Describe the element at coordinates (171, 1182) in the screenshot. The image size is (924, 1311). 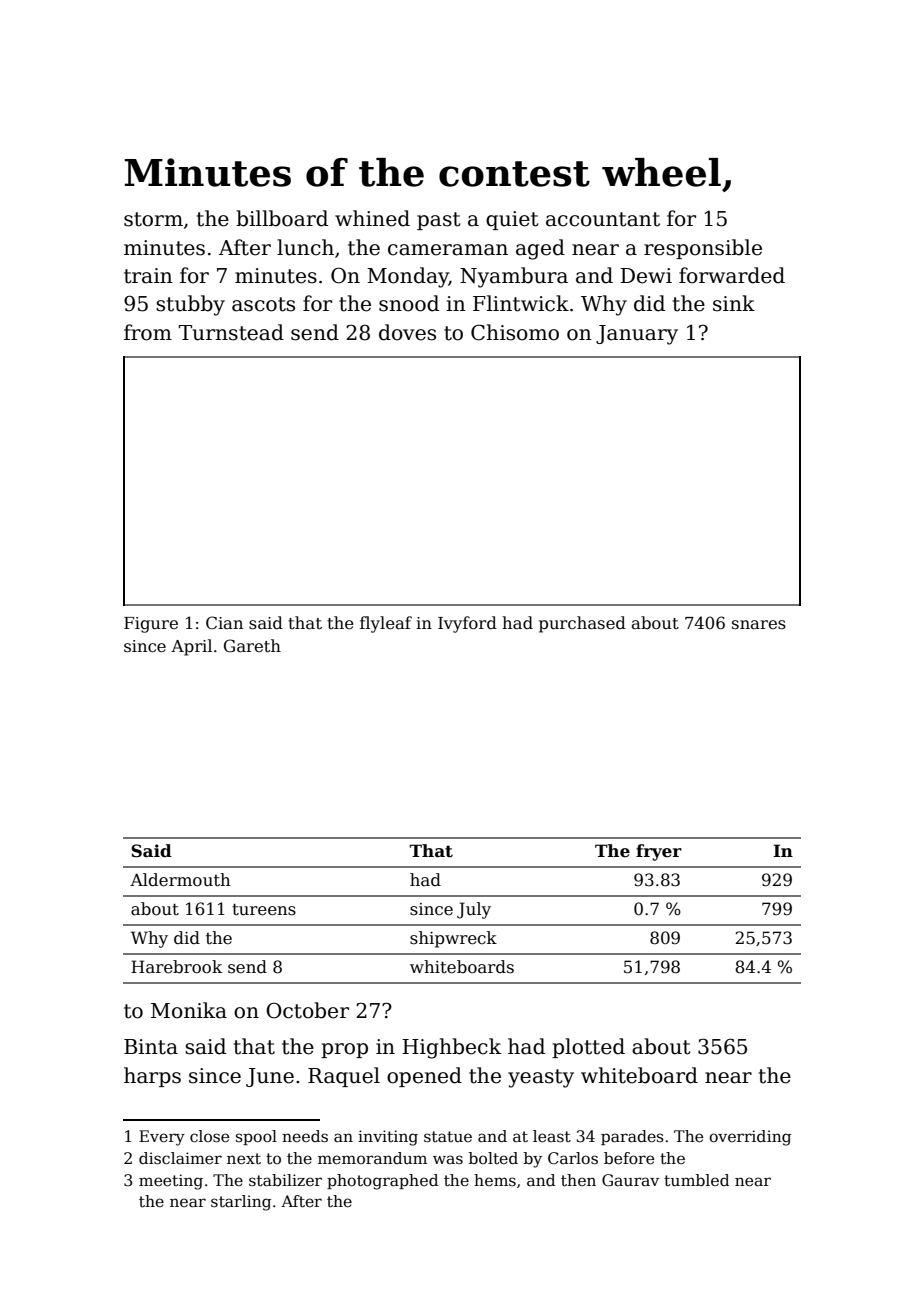
I see `meeting` at that location.
